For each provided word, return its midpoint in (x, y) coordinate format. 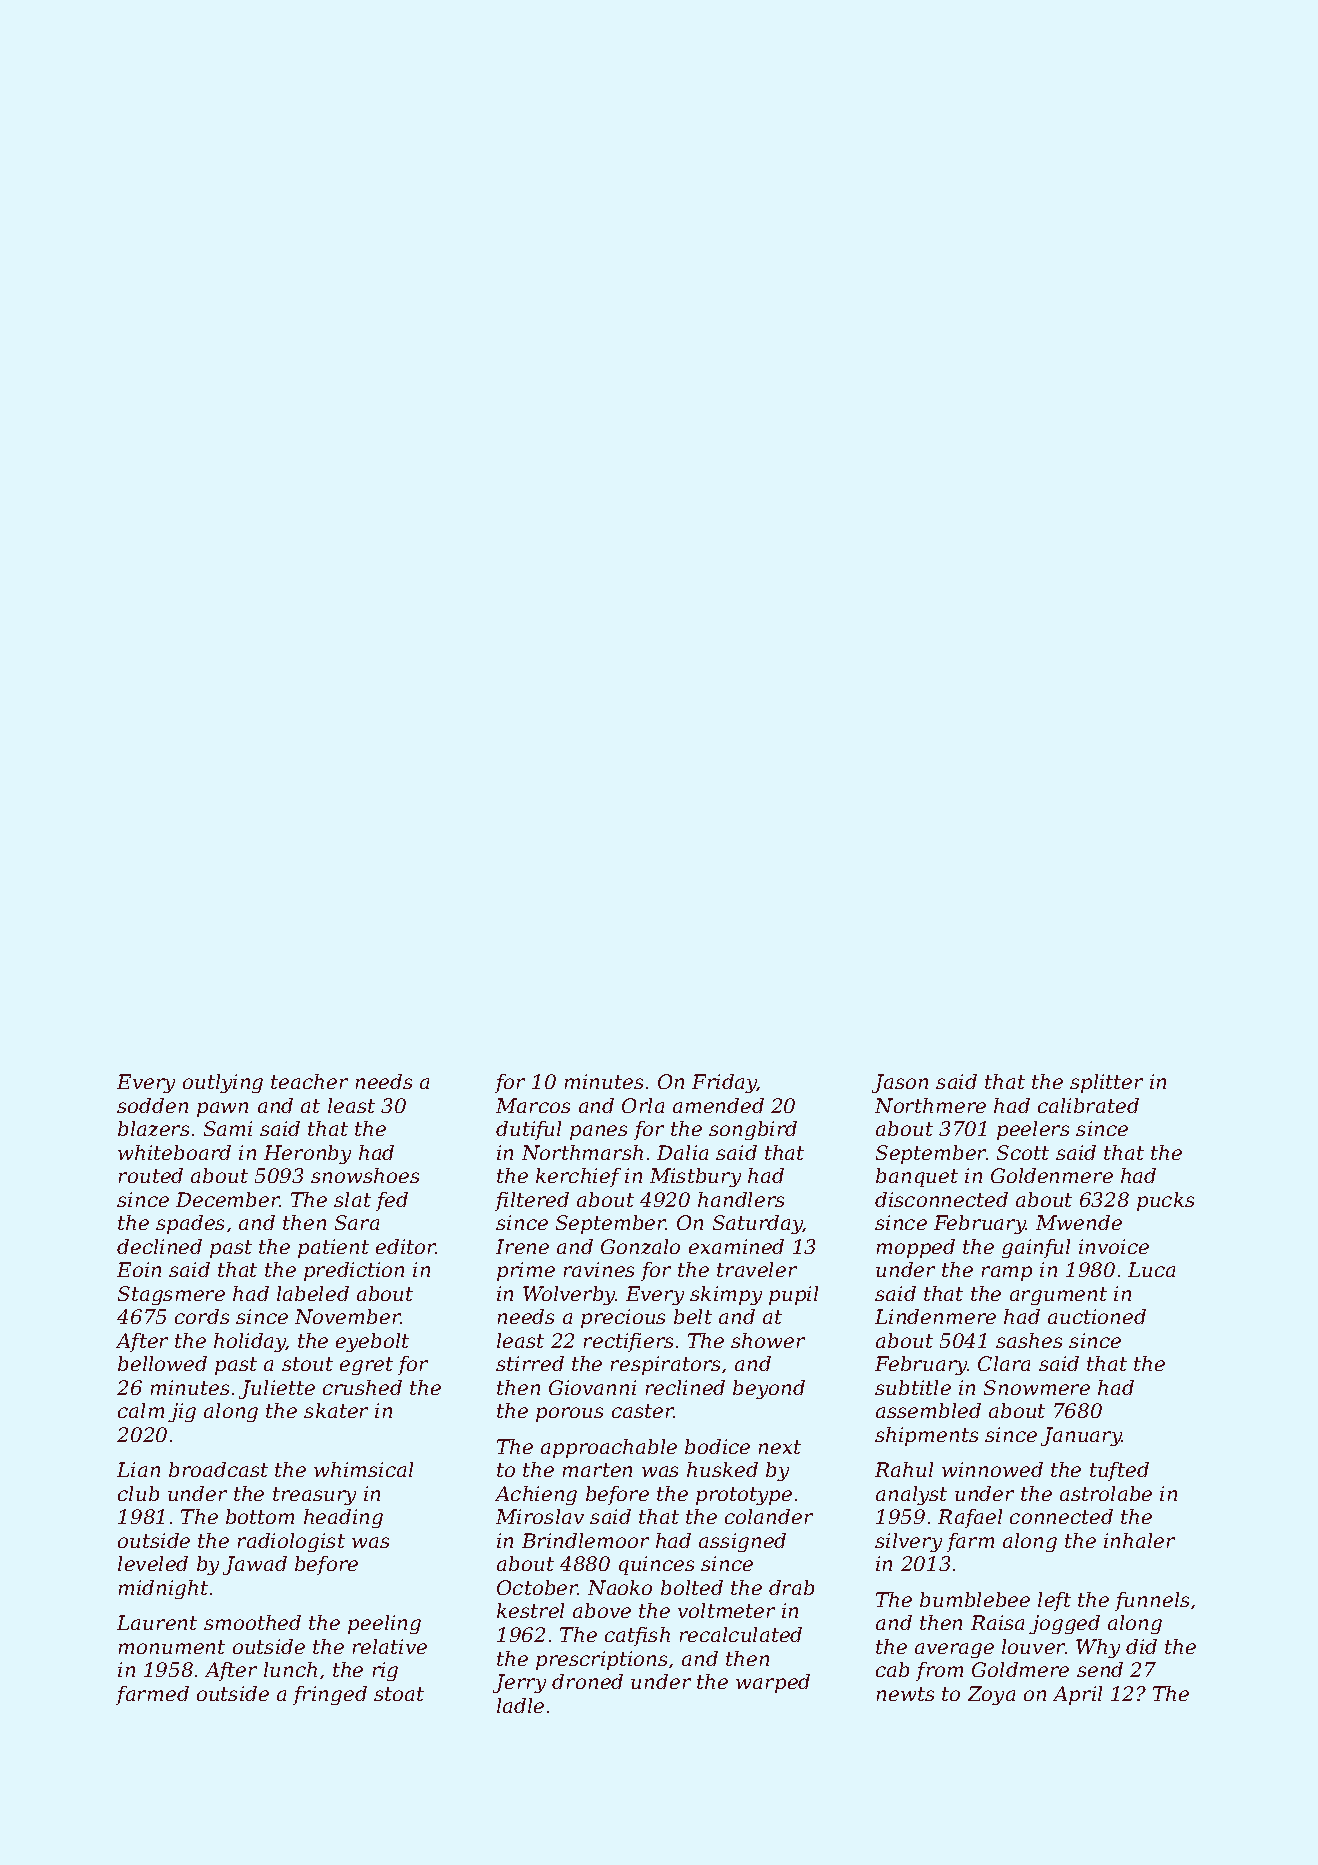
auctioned (1097, 1316)
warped (773, 1683)
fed (392, 1201)
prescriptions (601, 1660)
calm (141, 1410)
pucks (1165, 1201)
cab (892, 1669)
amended (718, 1105)
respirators (665, 1365)
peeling (384, 1624)
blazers (153, 1128)
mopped (916, 1248)
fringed (330, 1695)
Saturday (758, 1224)
